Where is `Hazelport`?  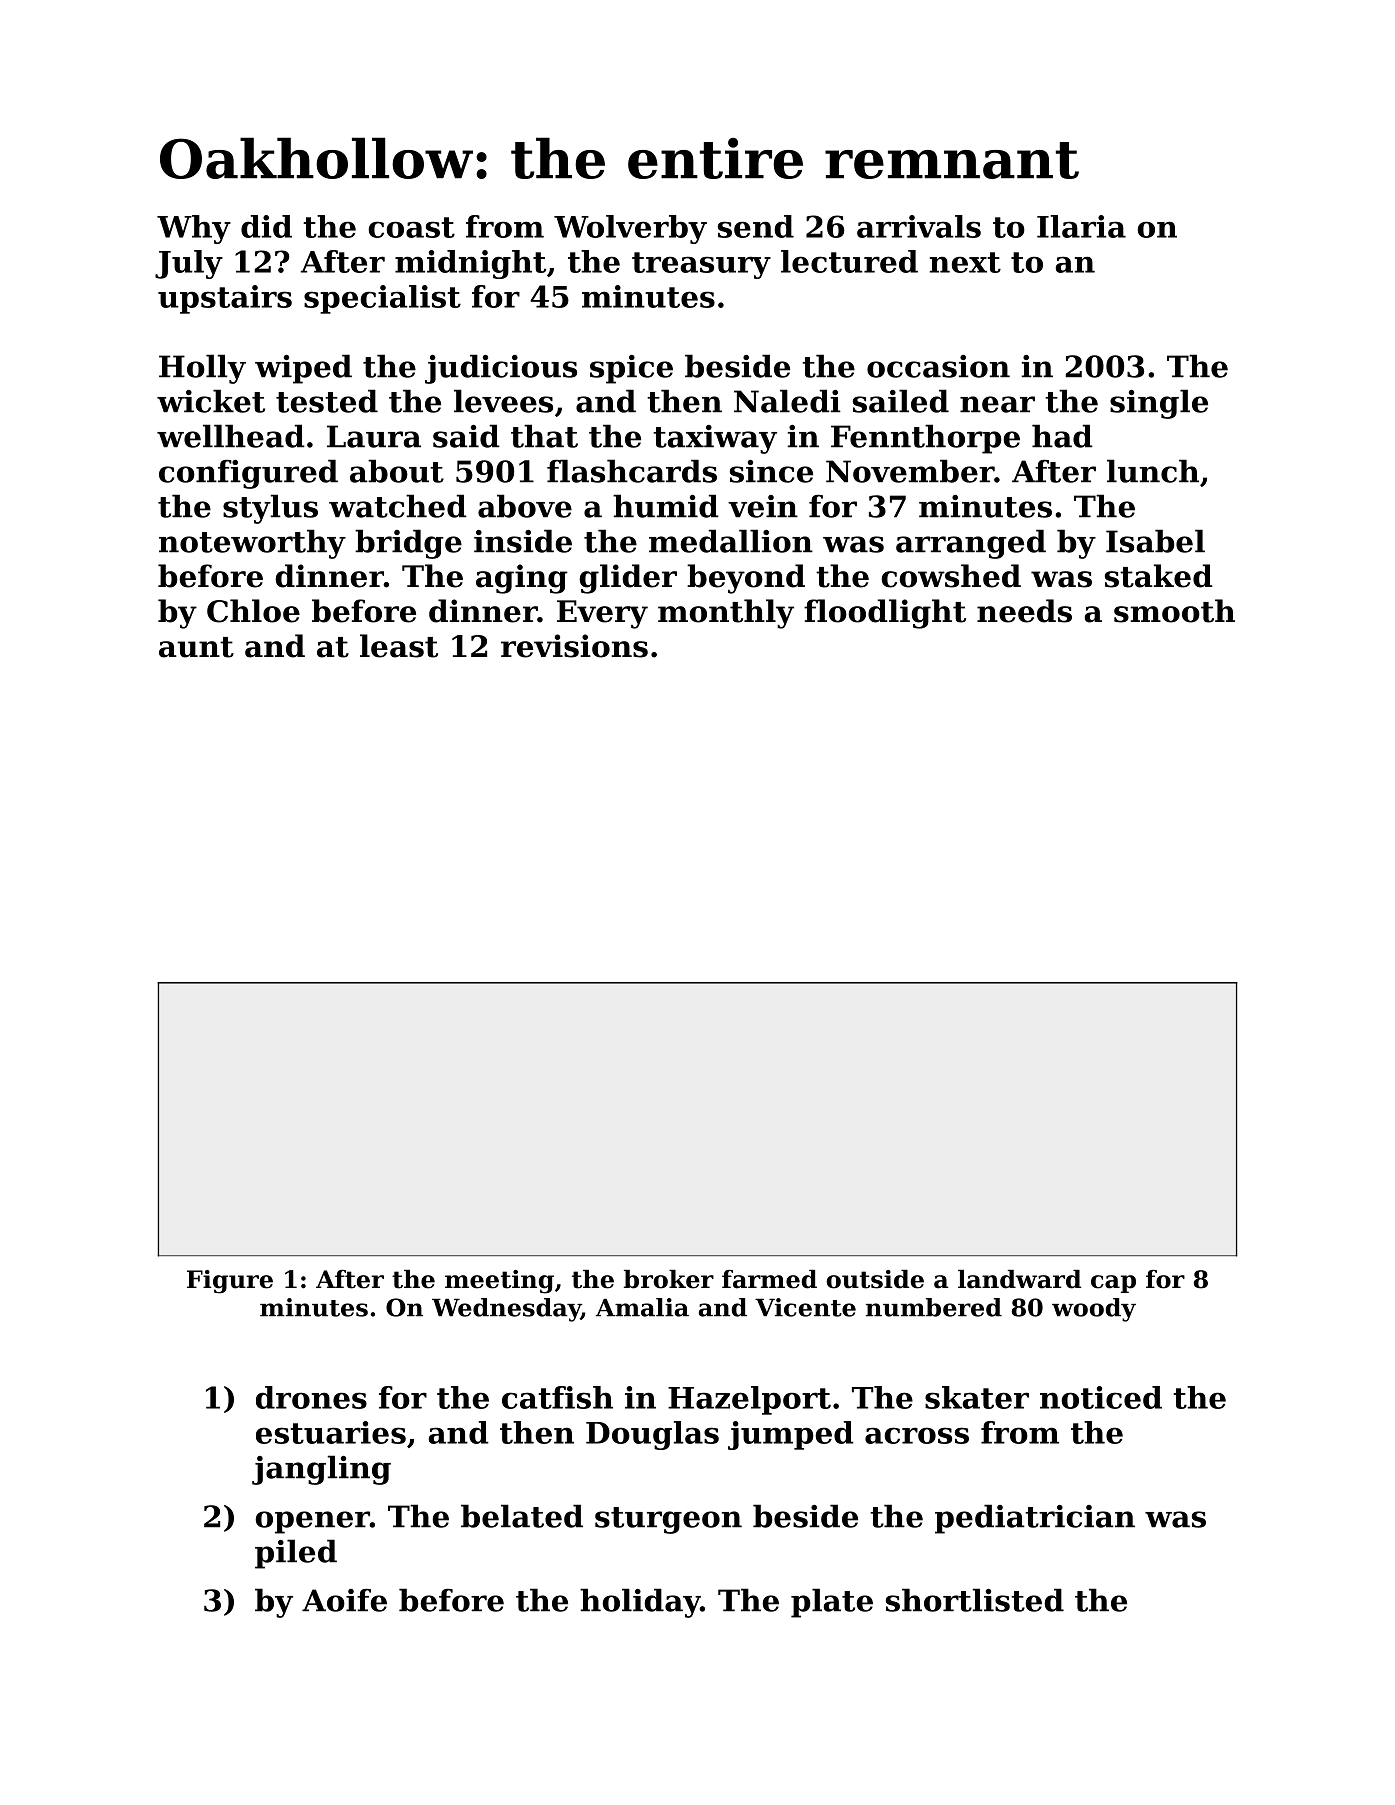 Hazelport is located at coordinates (749, 1400).
